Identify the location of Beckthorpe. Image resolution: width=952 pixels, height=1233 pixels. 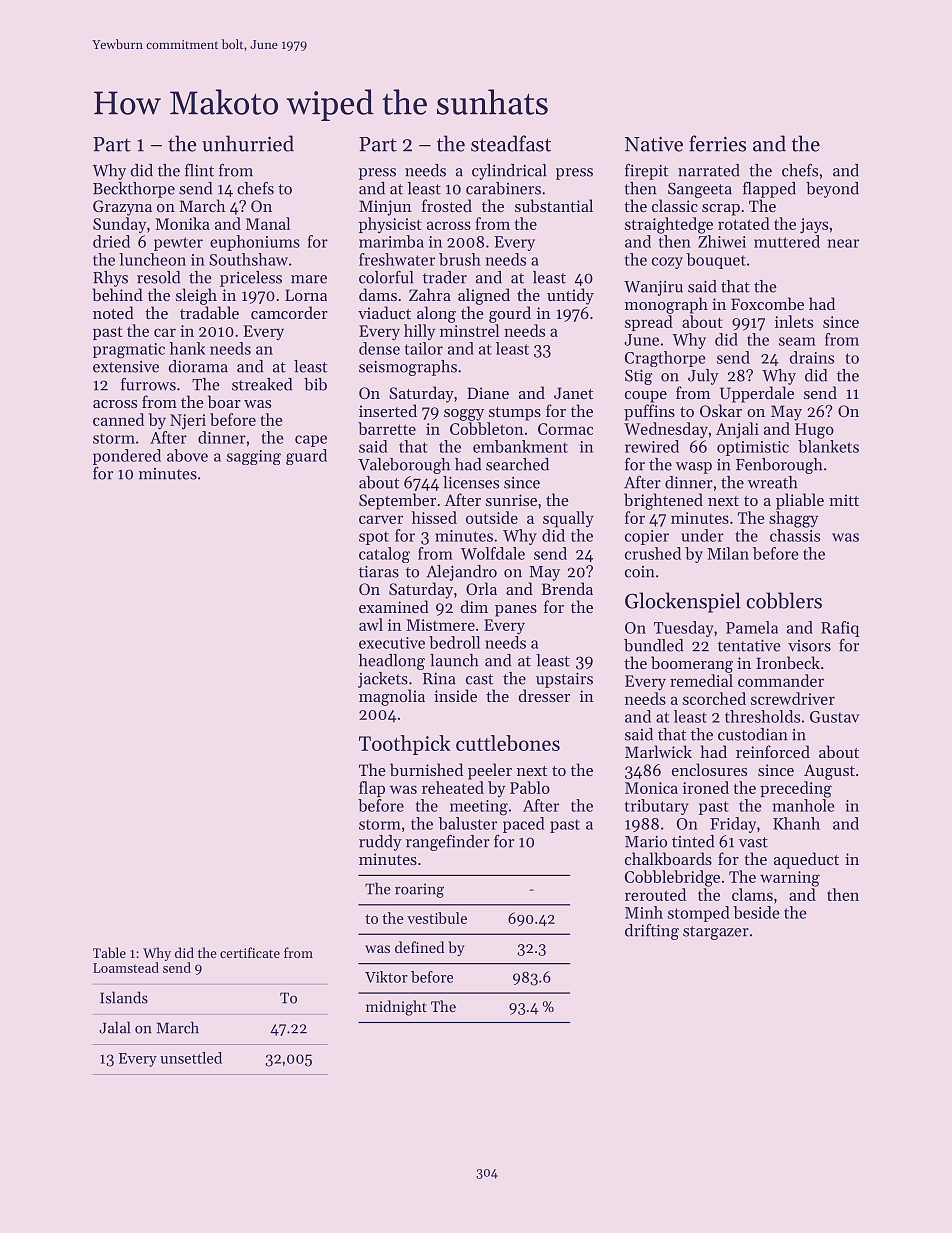
(134, 190).
